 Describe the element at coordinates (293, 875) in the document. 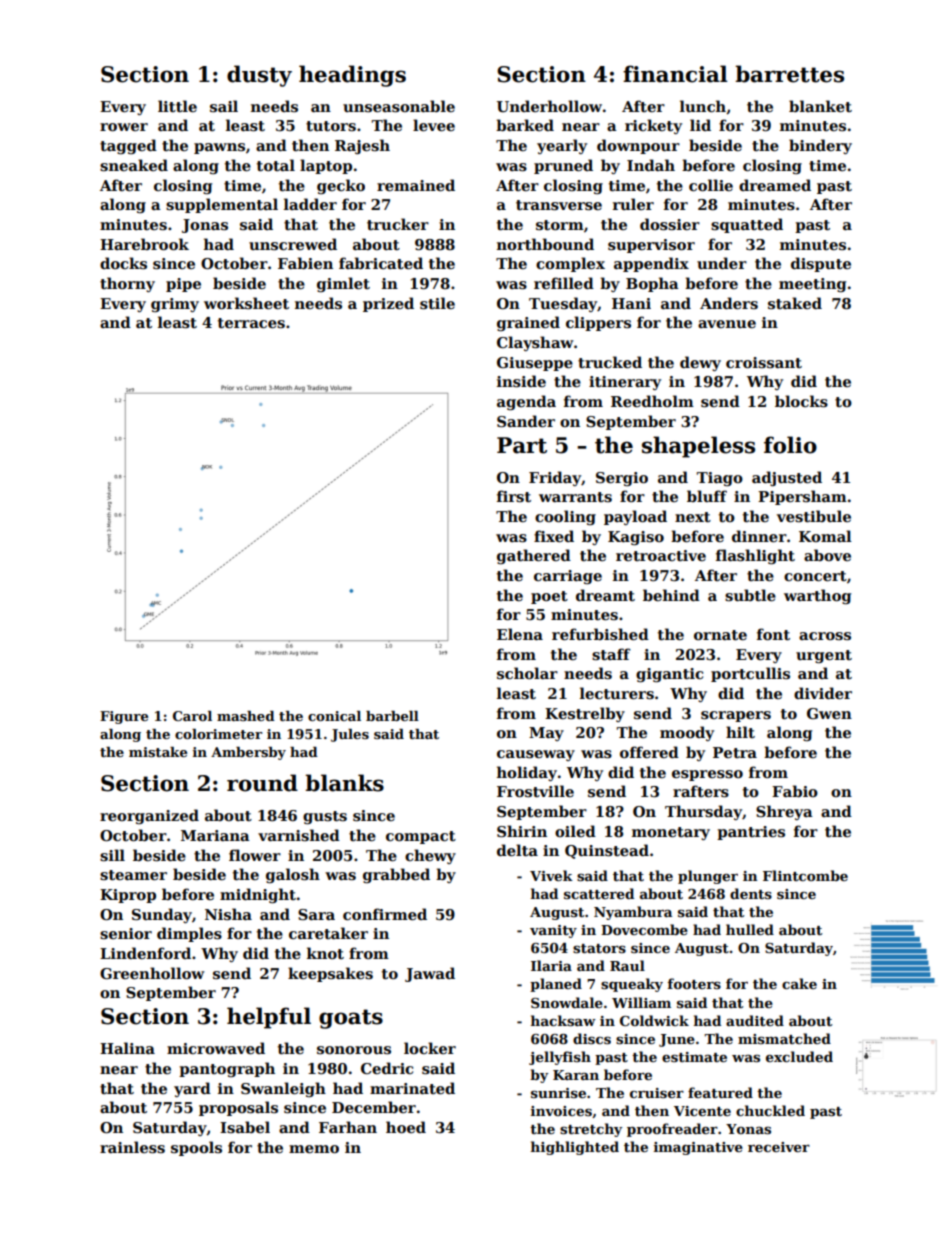

I see `galosh` at that location.
